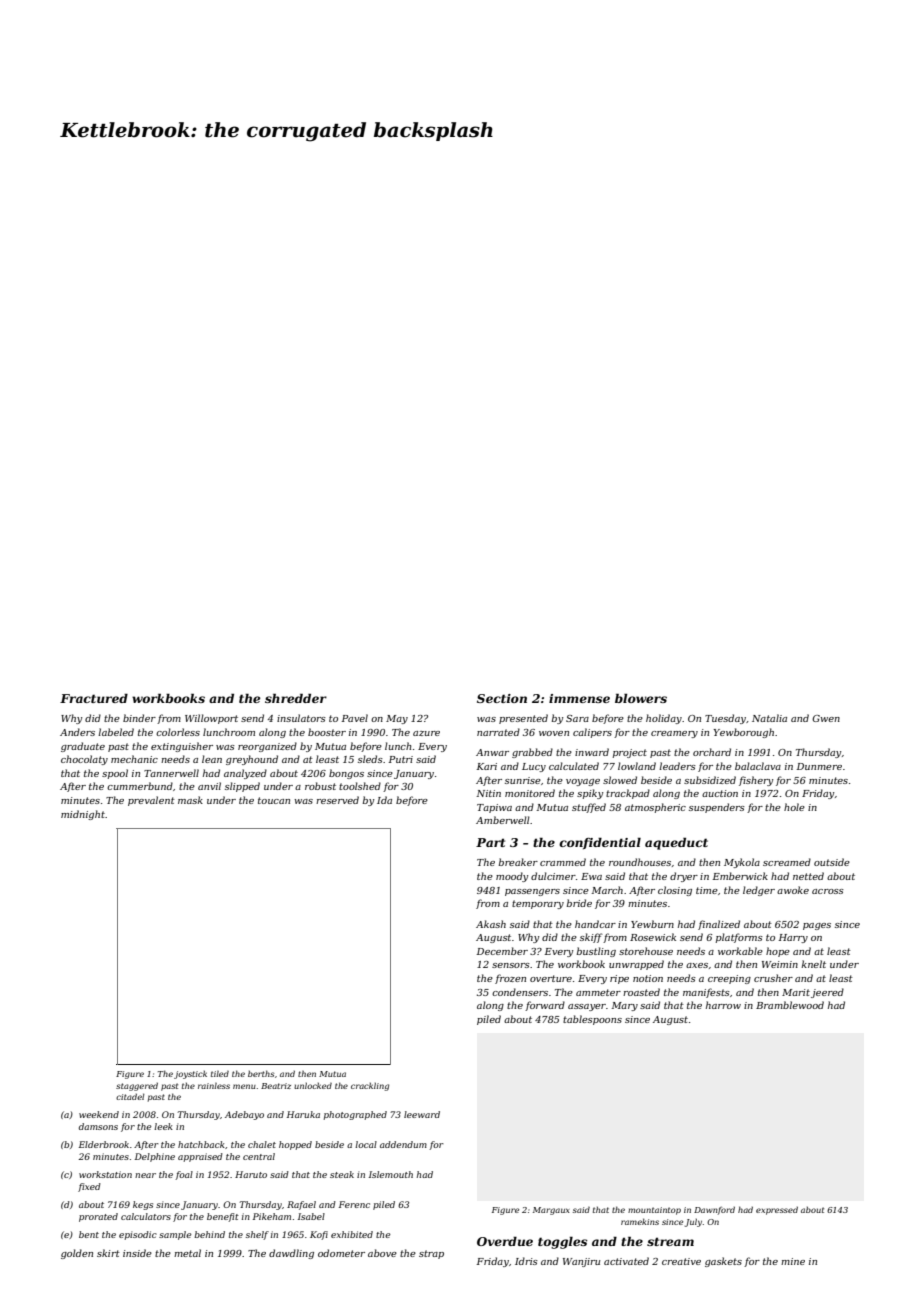 Image resolution: width=924 pixels, height=1308 pixels. I want to click on Overdue, so click(505, 1241).
